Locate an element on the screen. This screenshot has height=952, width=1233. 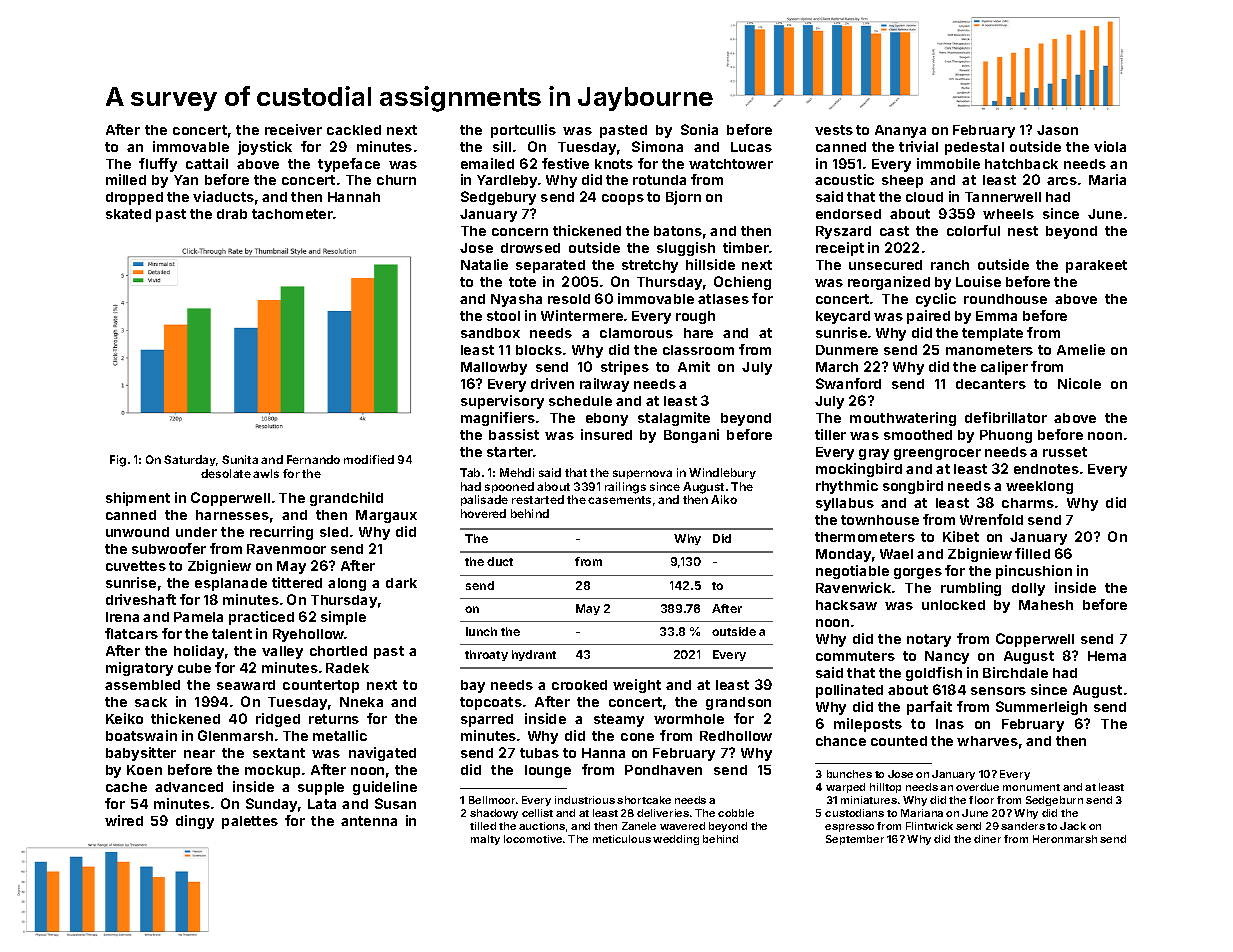
wired is located at coordinates (124, 820).
